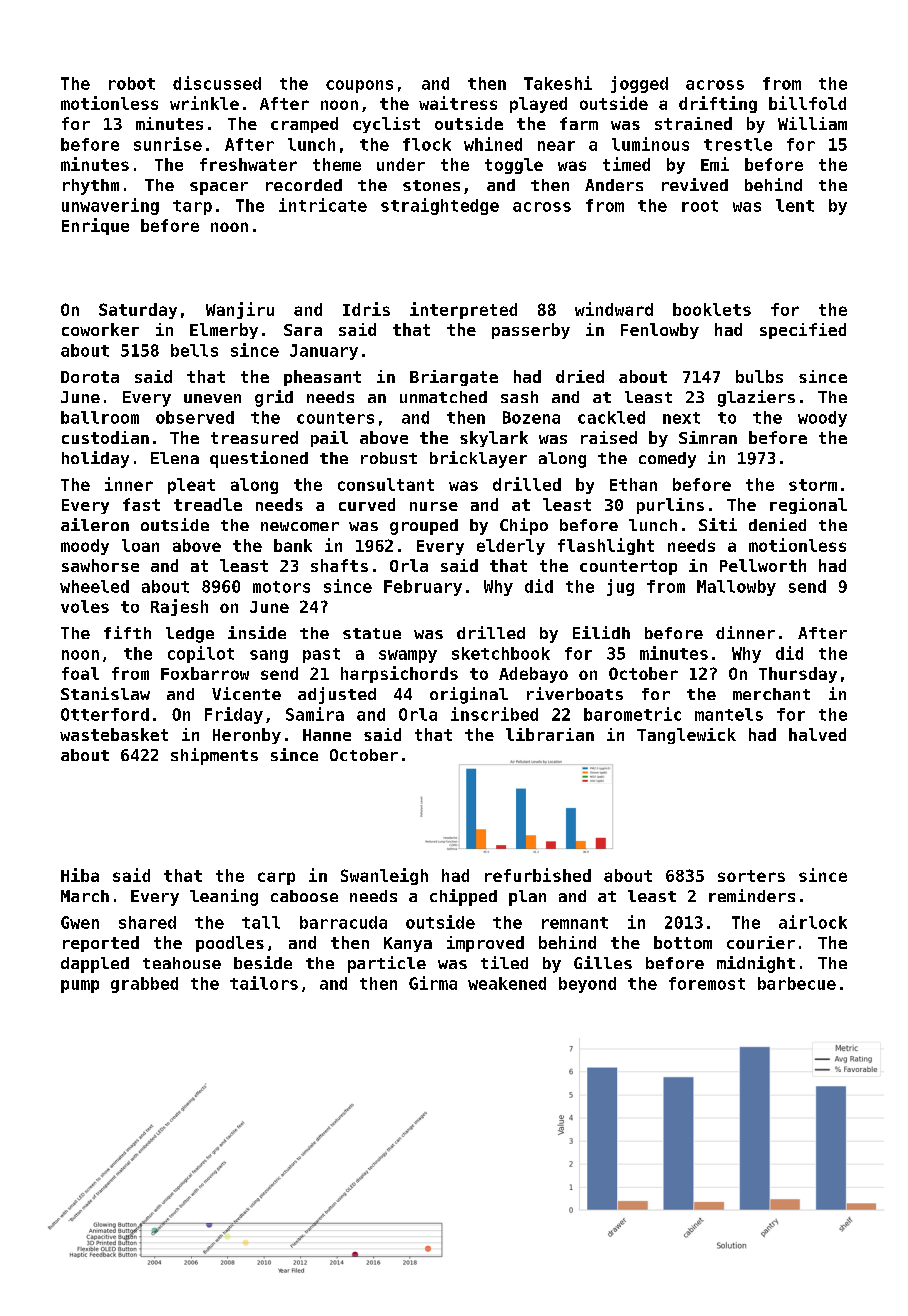 This screenshot has width=908, height=1316. What do you see at coordinates (132, 83) in the screenshot?
I see `robot` at bounding box center [132, 83].
